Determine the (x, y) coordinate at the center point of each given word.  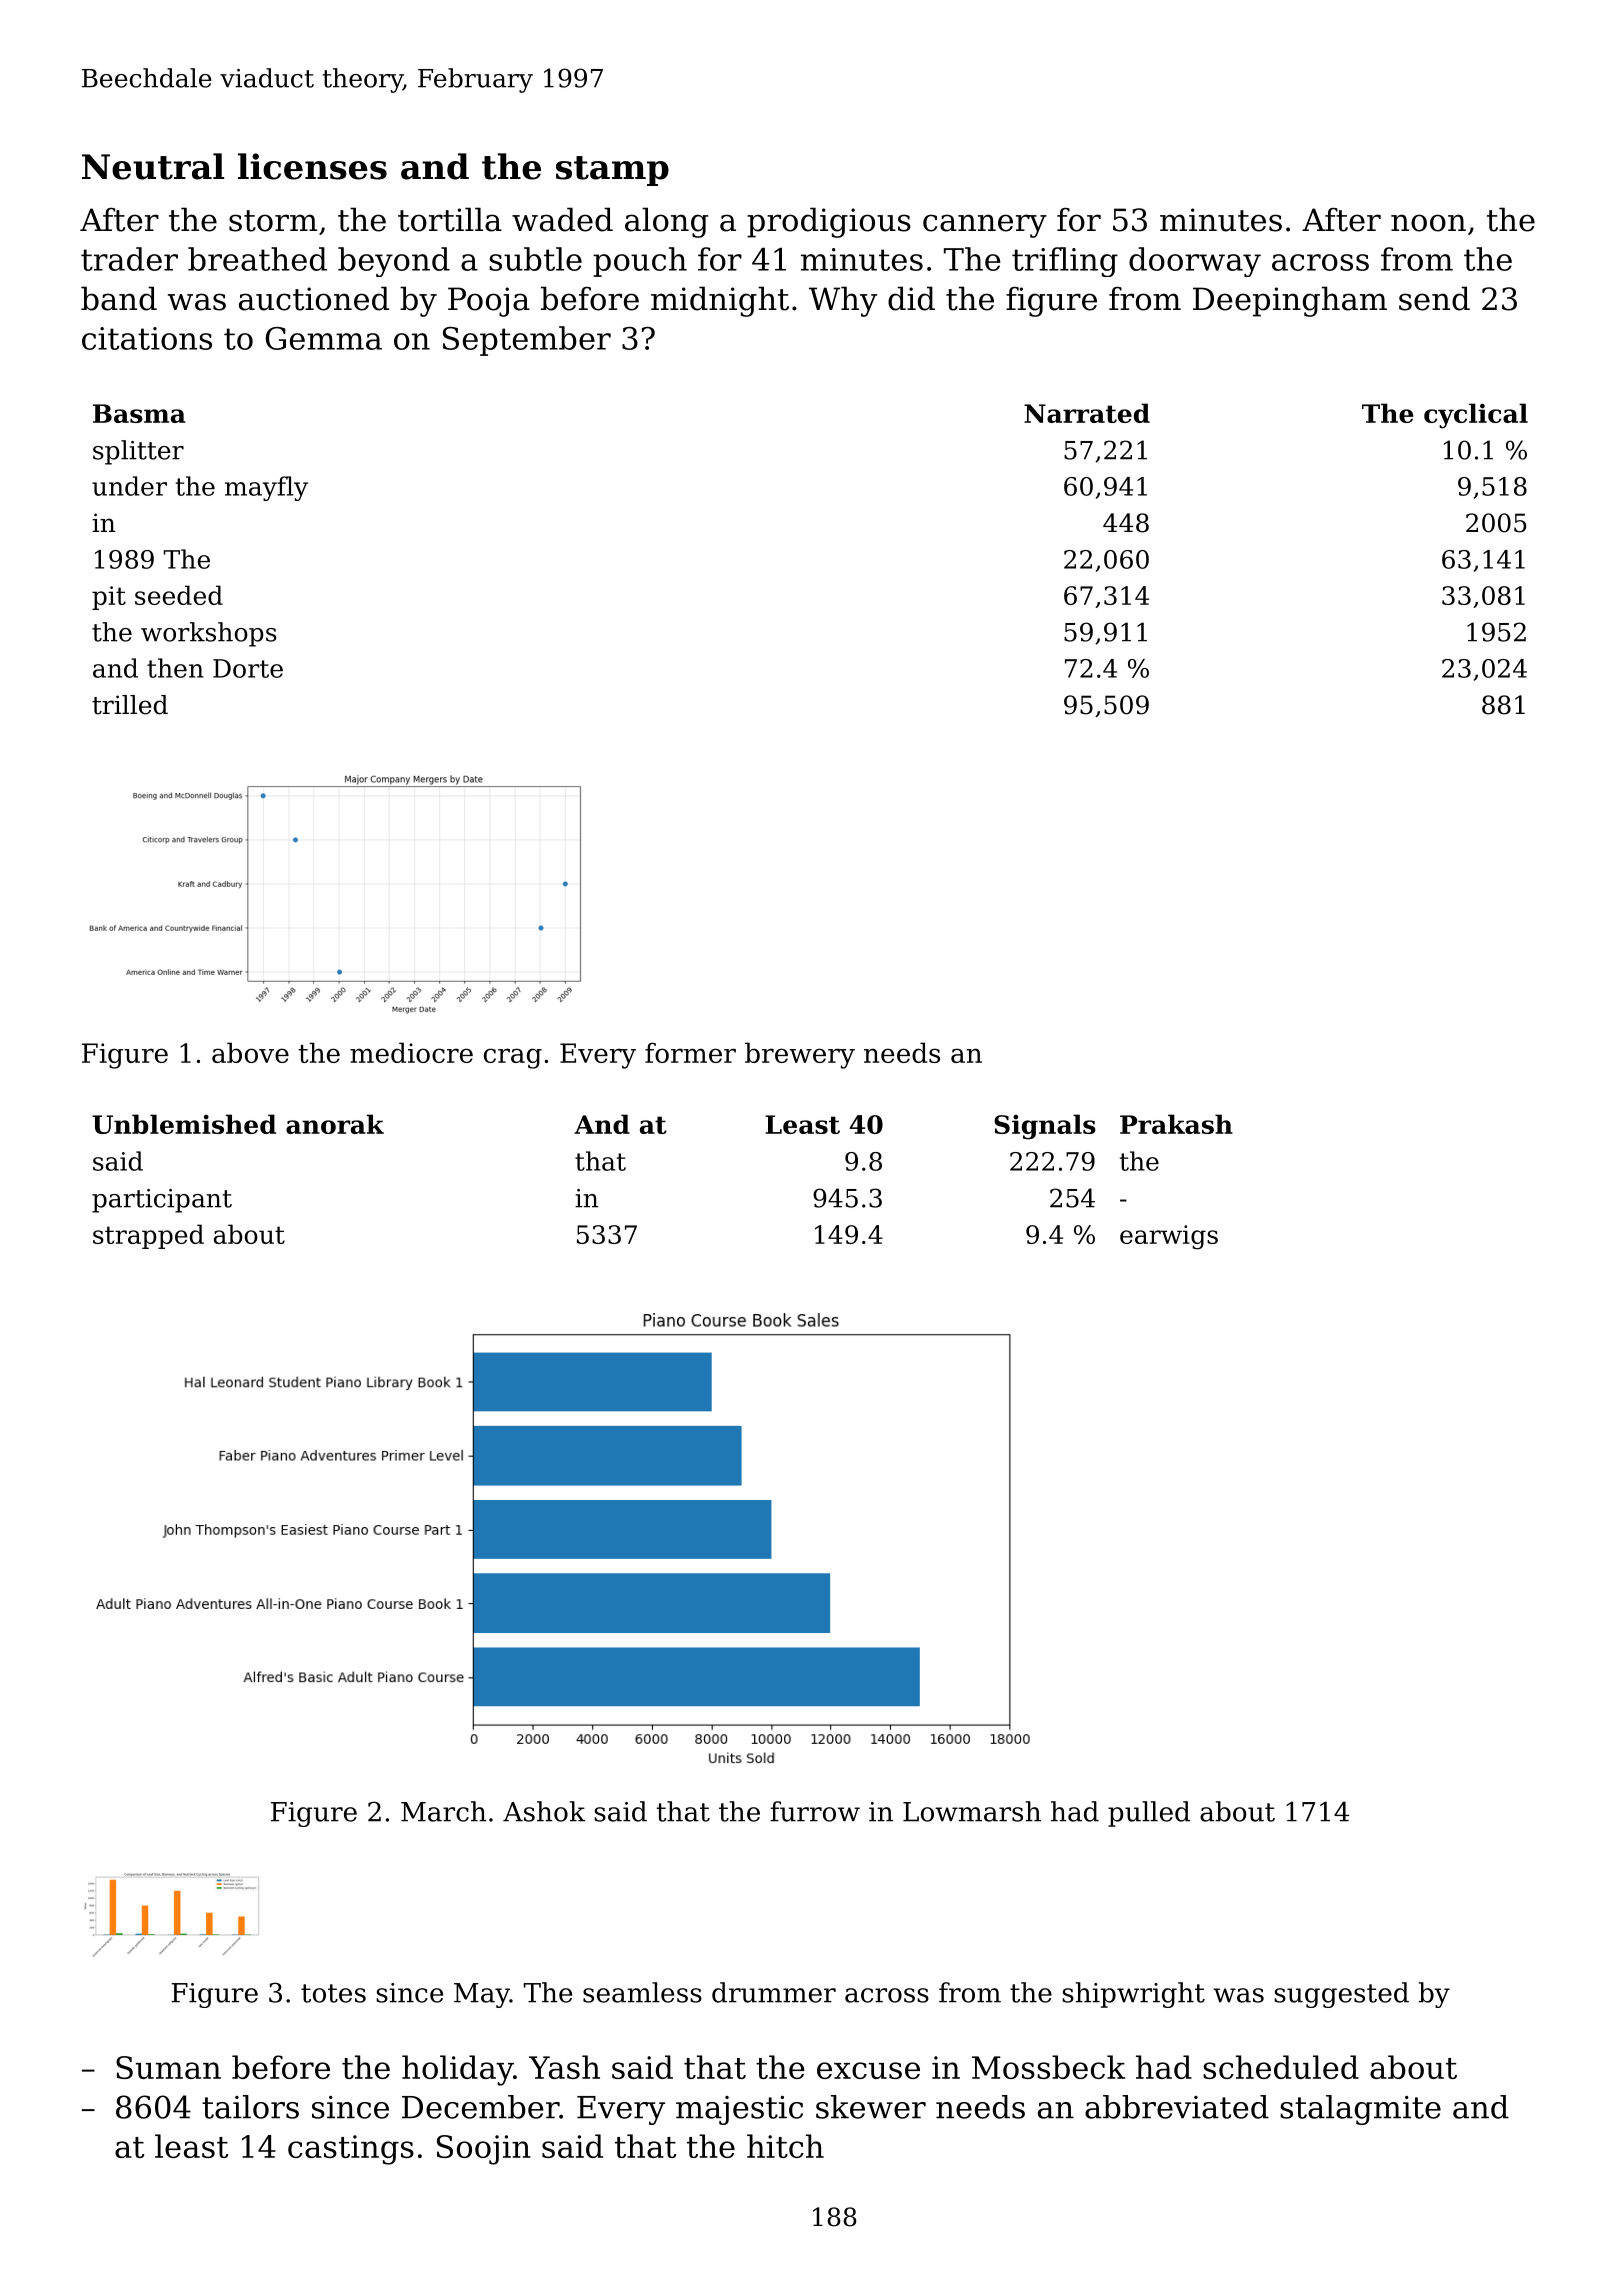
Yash (564, 2067)
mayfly (266, 488)
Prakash (1176, 1124)
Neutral (153, 166)
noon (1428, 223)
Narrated (1087, 413)
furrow (815, 1811)
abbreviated (1177, 2107)
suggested (1341, 1995)
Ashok (544, 1811)
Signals (1045, 1127)
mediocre (411, 1052)
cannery (985, 226)
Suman (168, 2067)
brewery (800, 1055)
